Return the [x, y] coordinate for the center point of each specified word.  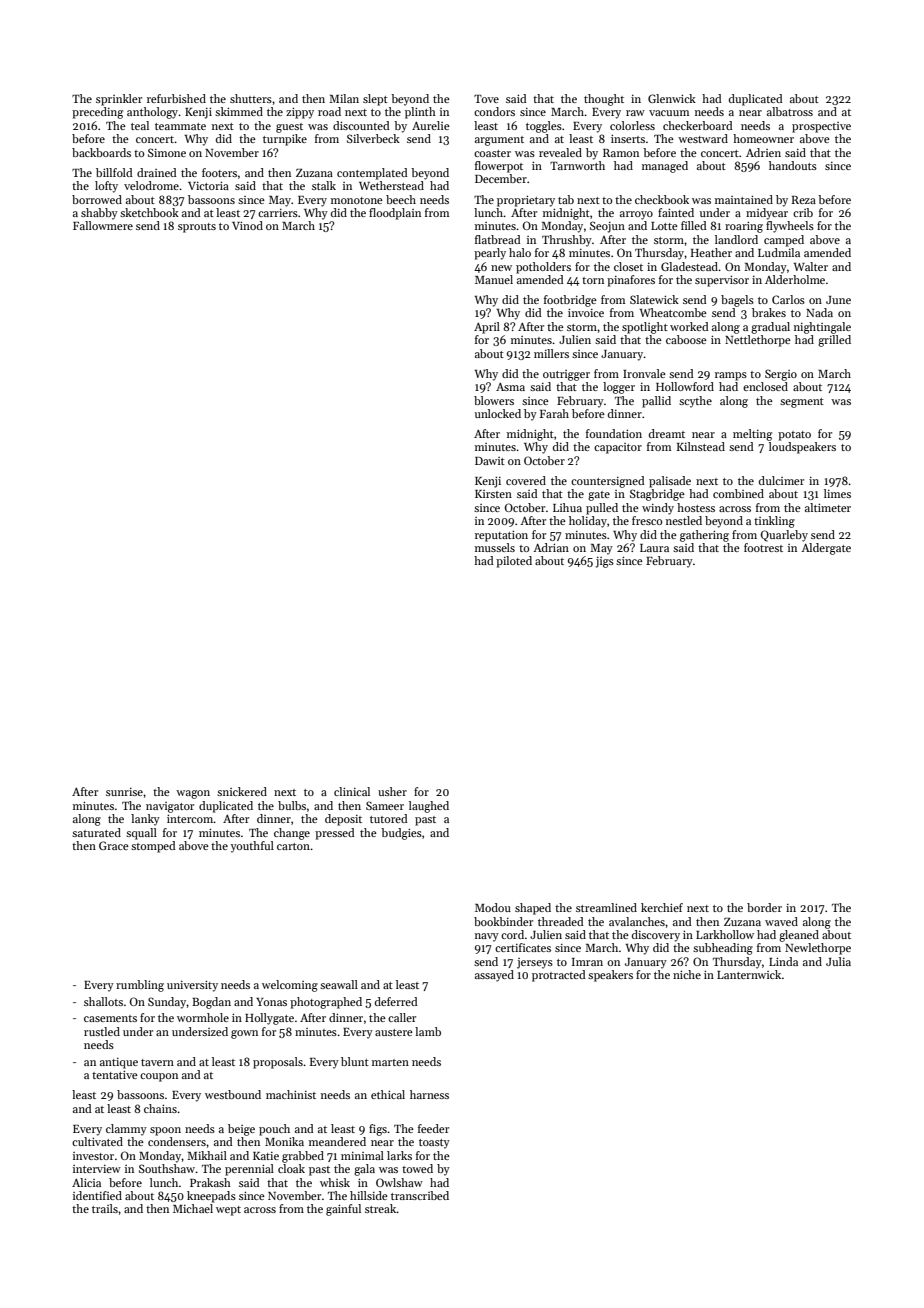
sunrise [124, 792]
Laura [654, 548]
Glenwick [672, 98]
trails [105, 1208]
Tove [486, 99]
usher [392, 791]
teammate [180, 126]
